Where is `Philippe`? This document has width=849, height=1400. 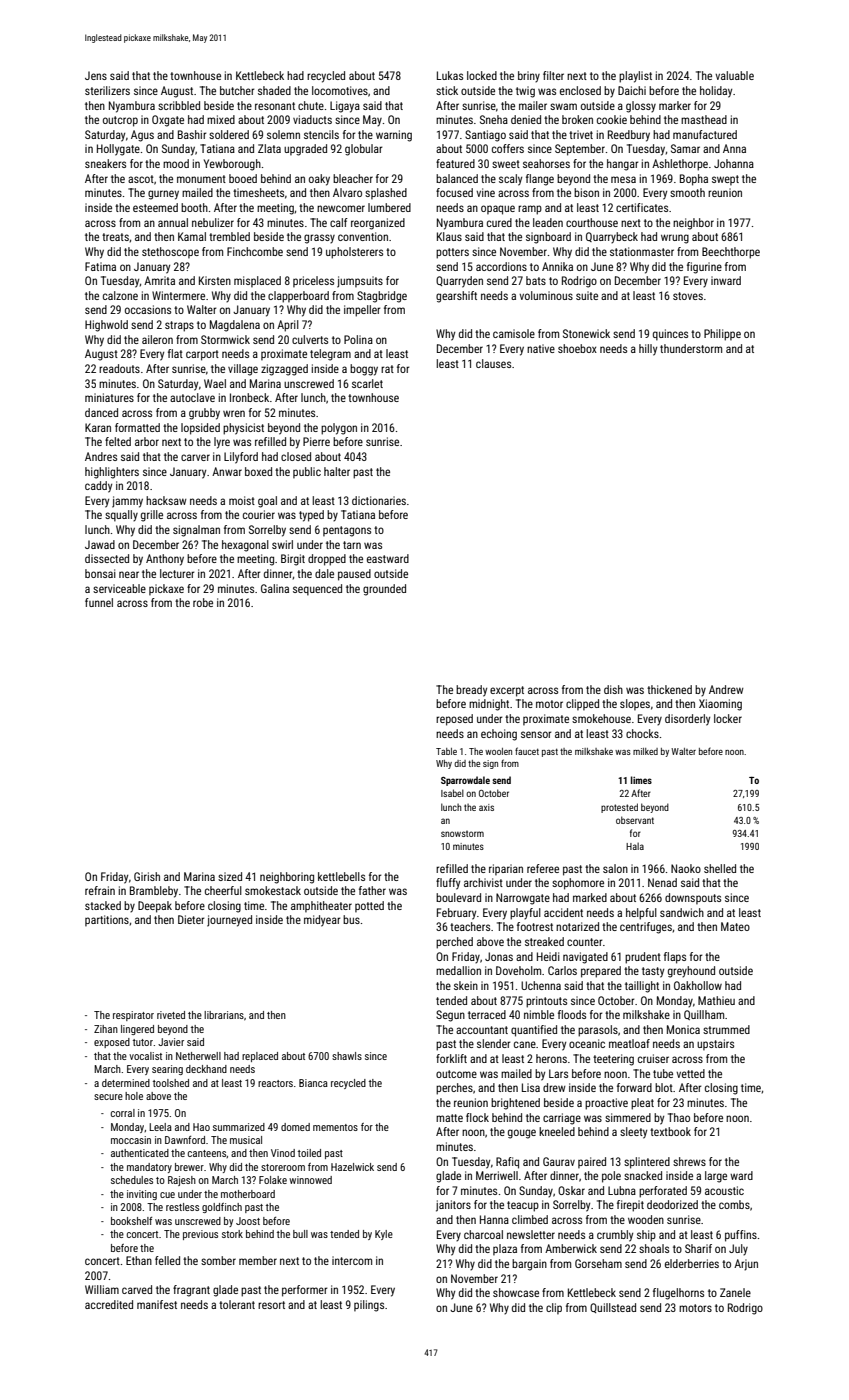 Philippe is located at coordinates (722, 335).
